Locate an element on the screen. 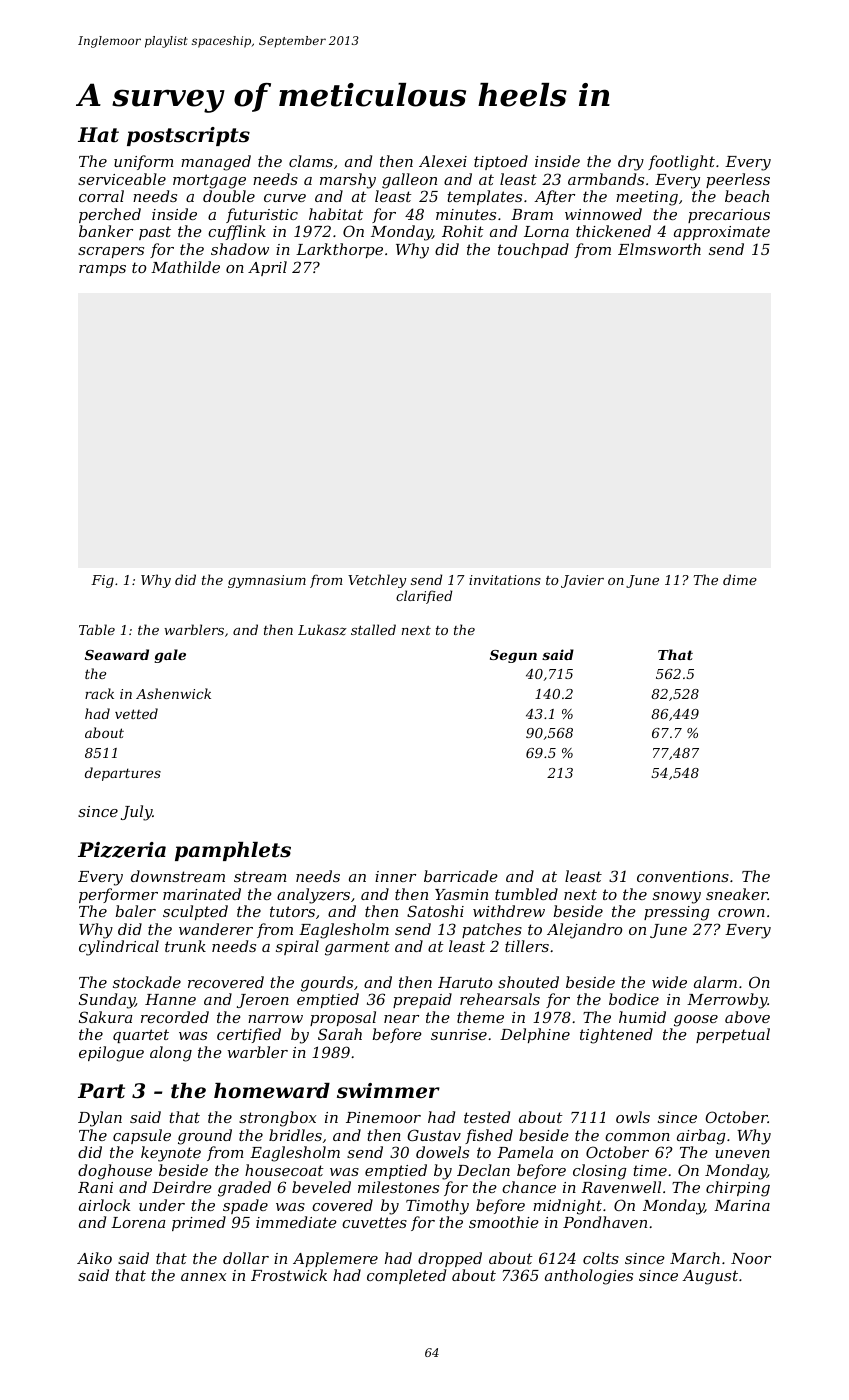 Image resolution: width=849 pixels, height=1400 pixels. Lukasz is located at coordinates (322, 630).
